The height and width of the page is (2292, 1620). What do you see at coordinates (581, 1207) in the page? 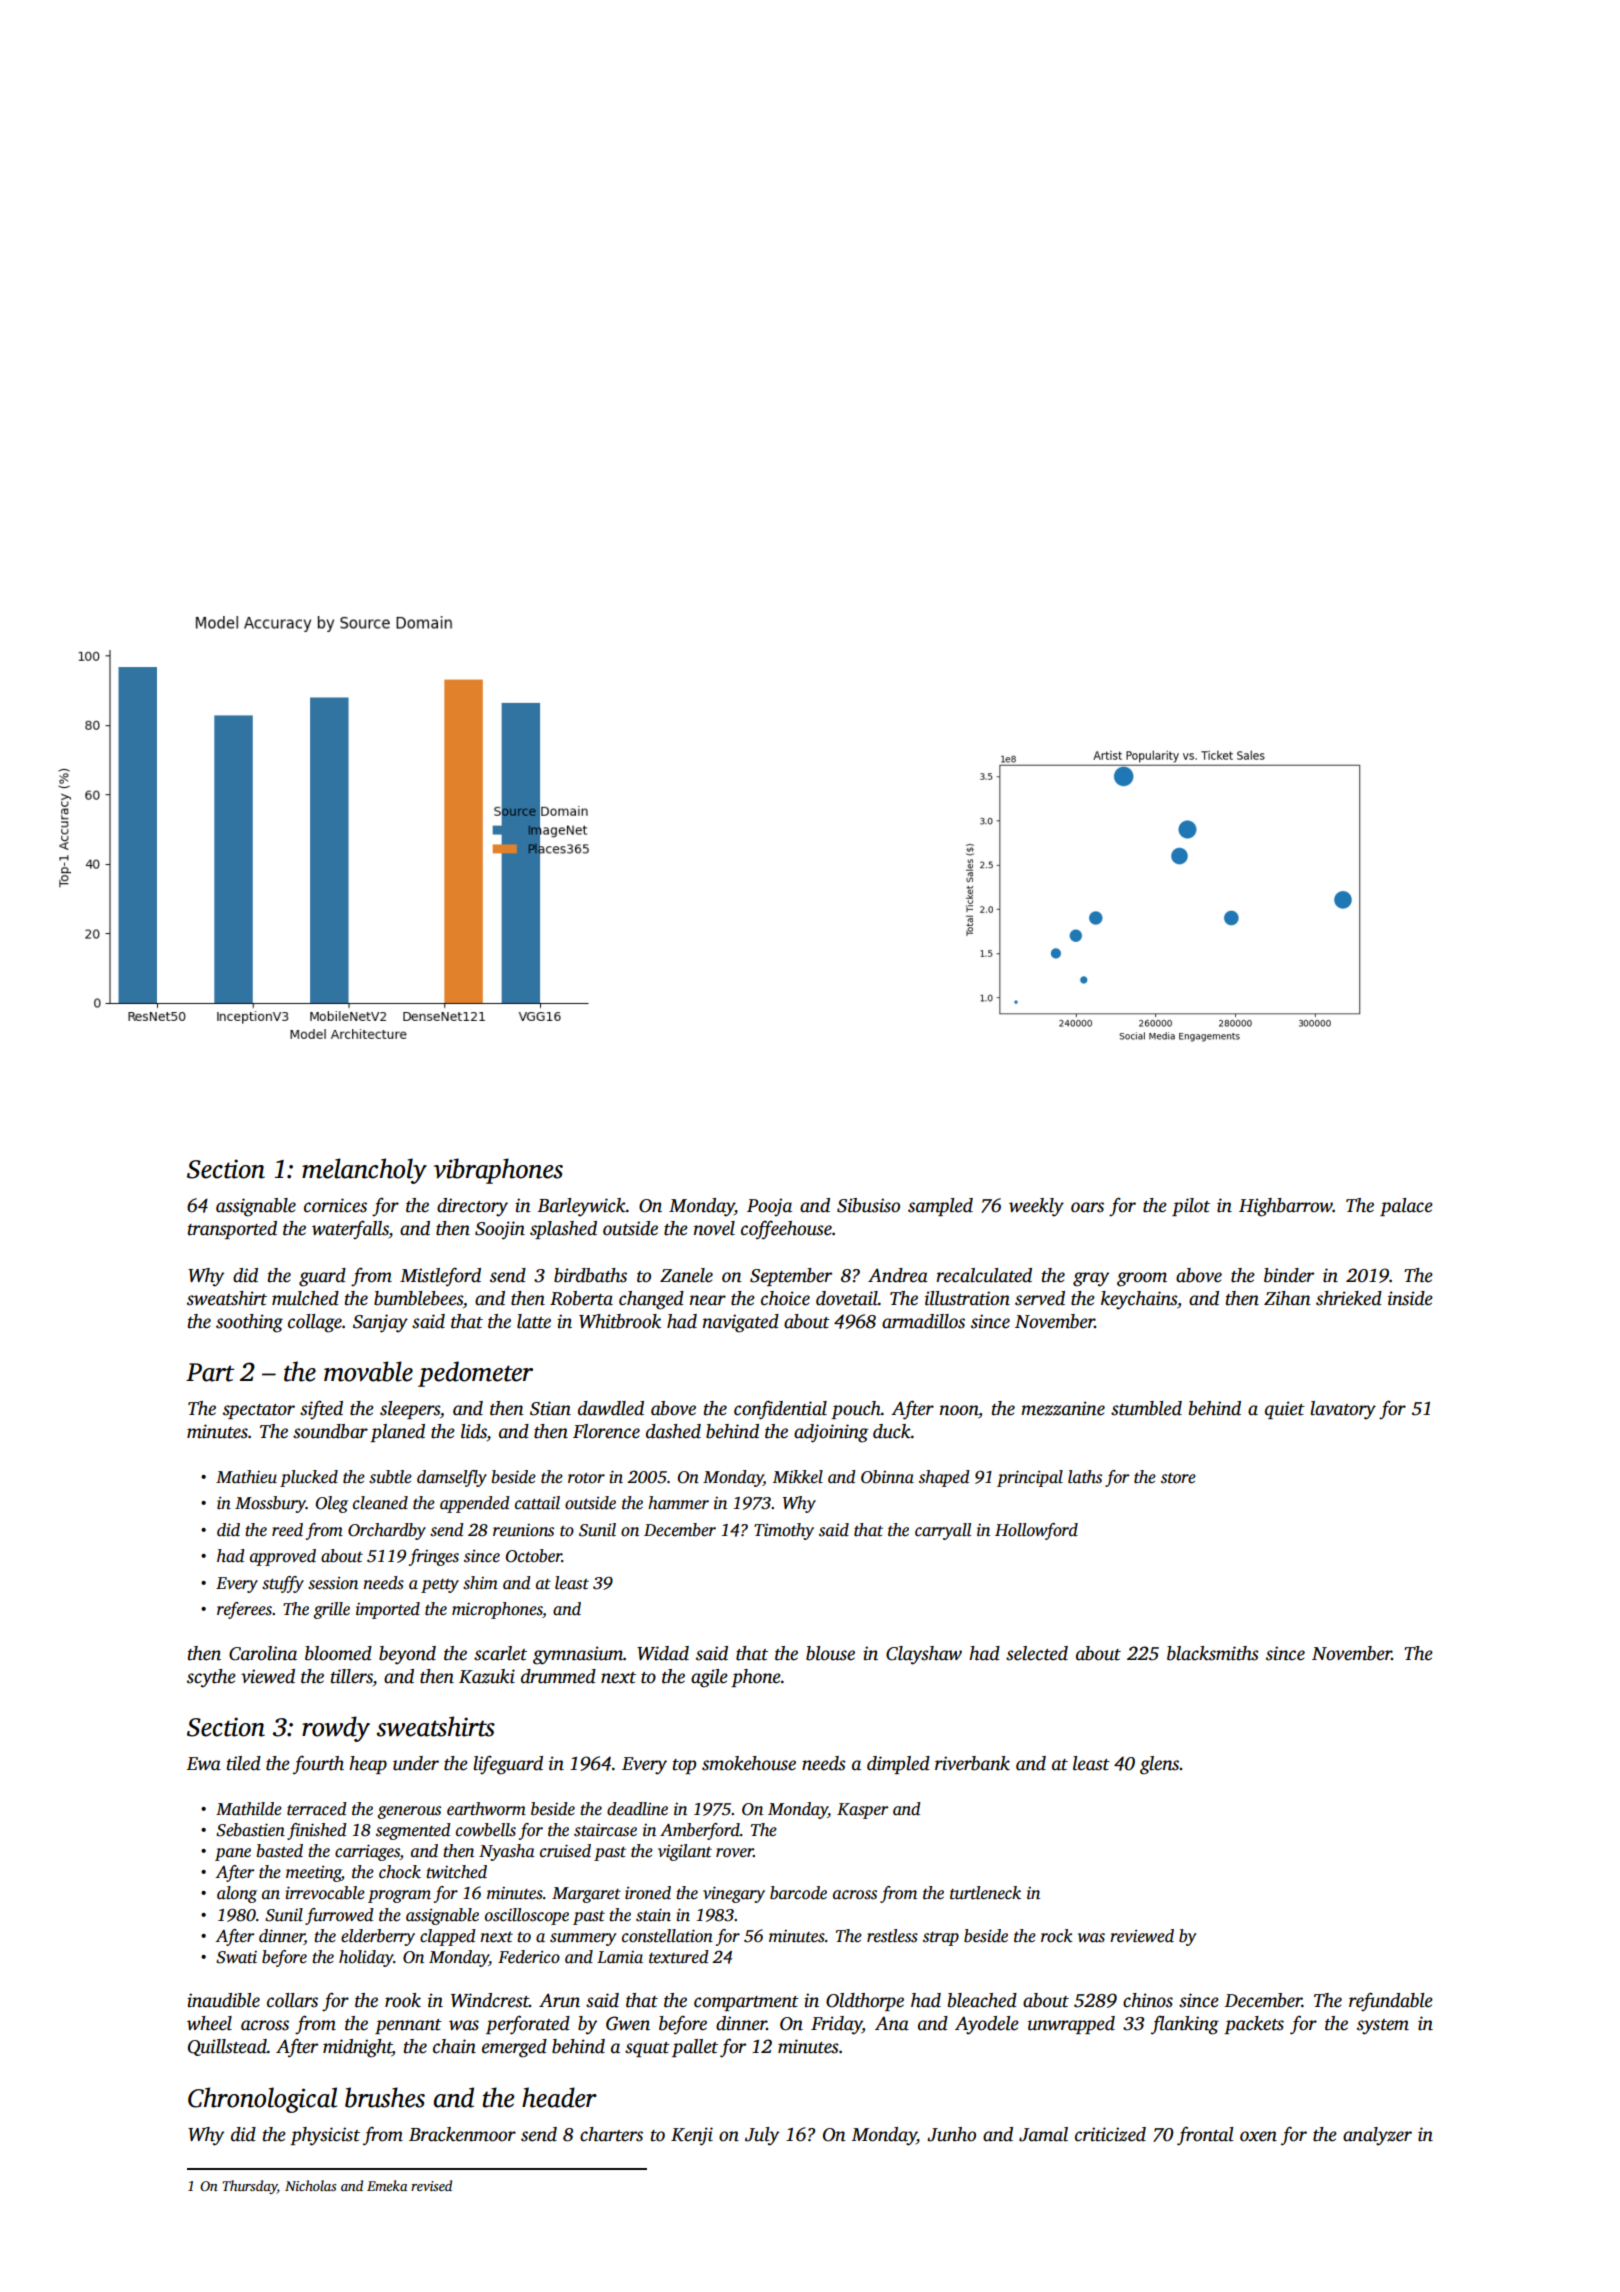
I see `Barleywick` at bounding box center [581, 1207].
